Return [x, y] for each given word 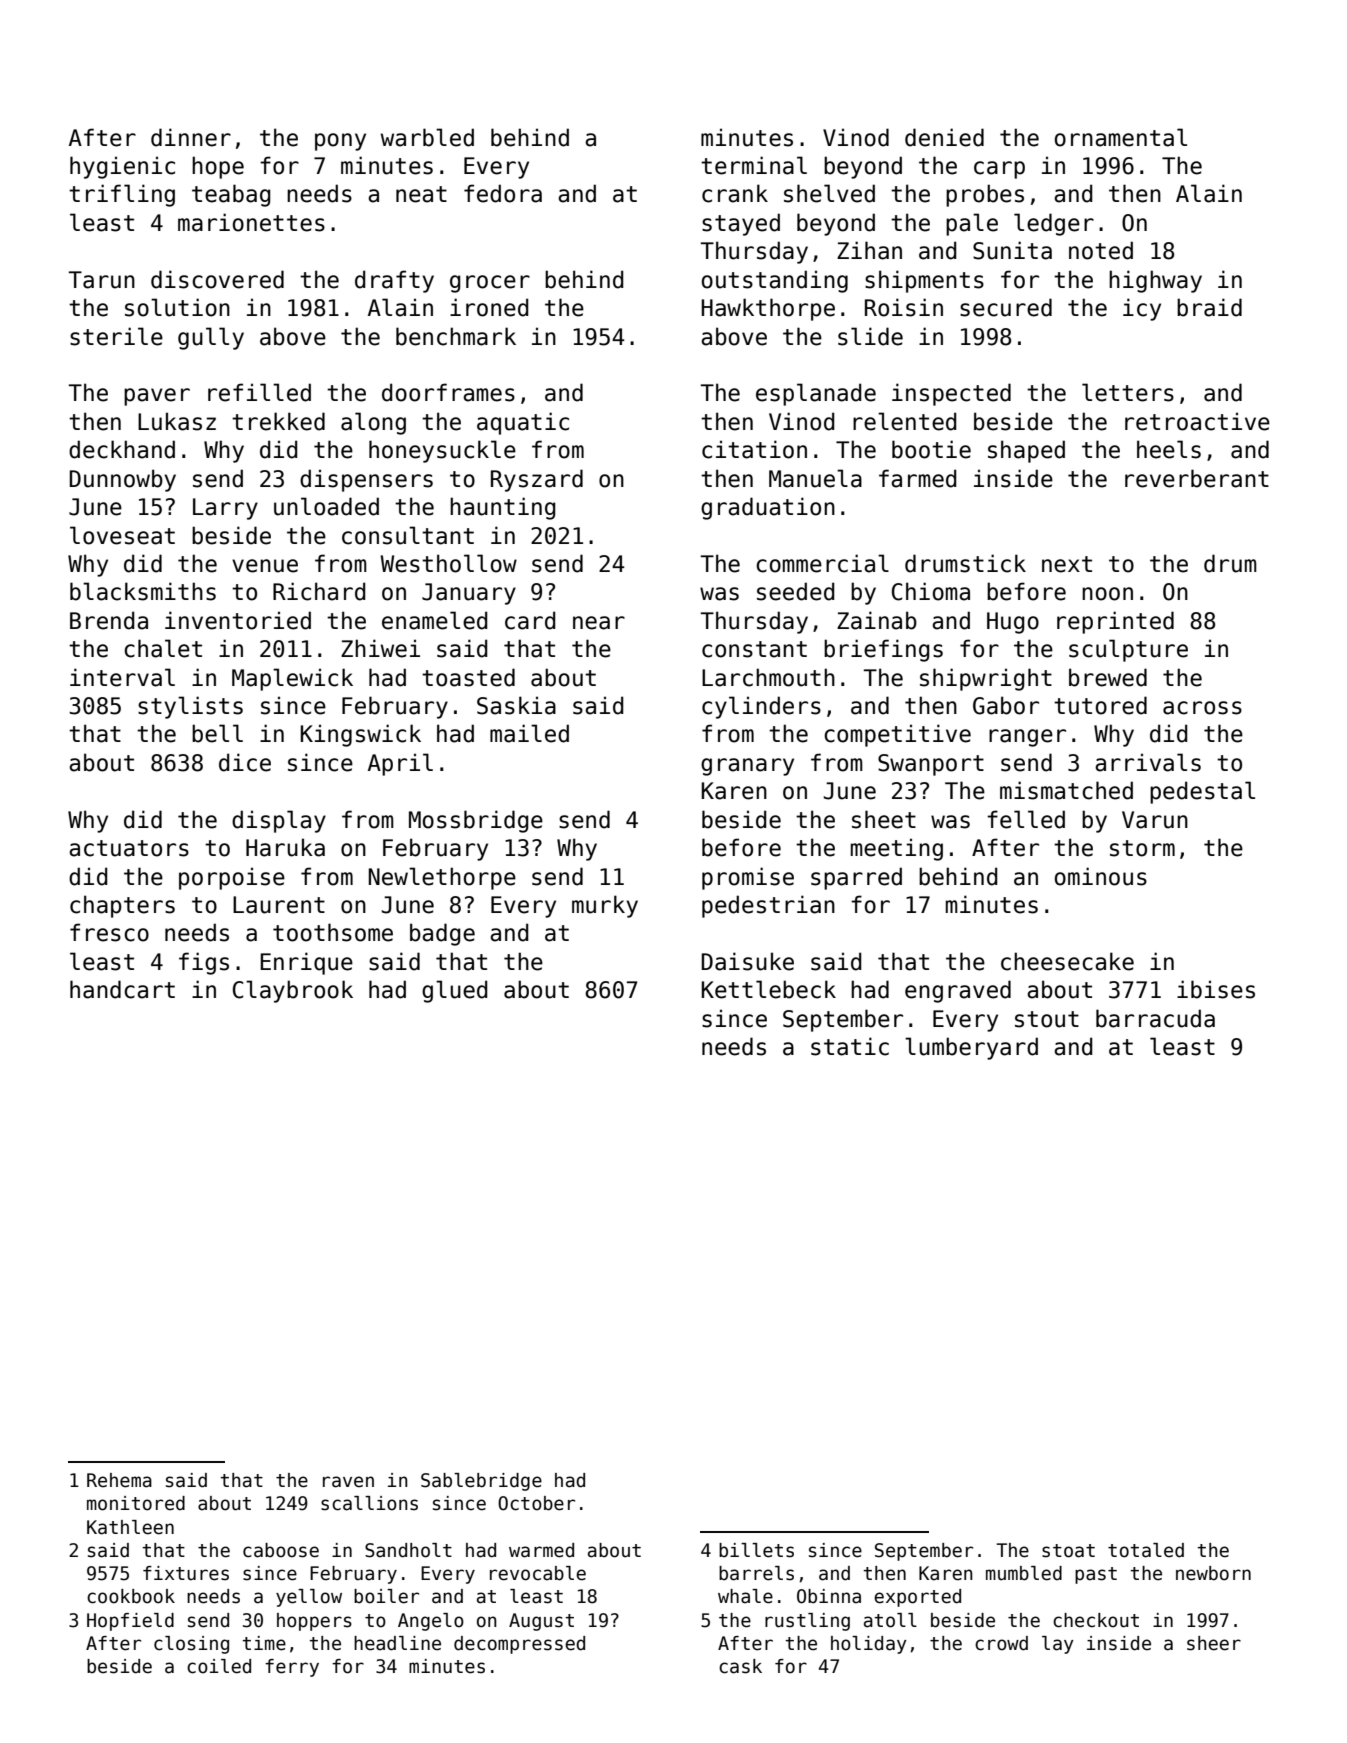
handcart [122, 989]
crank [735, 193]
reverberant [1197, 478]
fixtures [186, 1573]
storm [1142, 848]
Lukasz [177, 421]
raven [348, 1482]
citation [754, 449]
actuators [129, 848]
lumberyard [971, 1048]
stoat [1068, 1551]
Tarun [101, 280]
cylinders [761, 707]
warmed [541, 1550]
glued [455, 991]
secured [1006, 307]
